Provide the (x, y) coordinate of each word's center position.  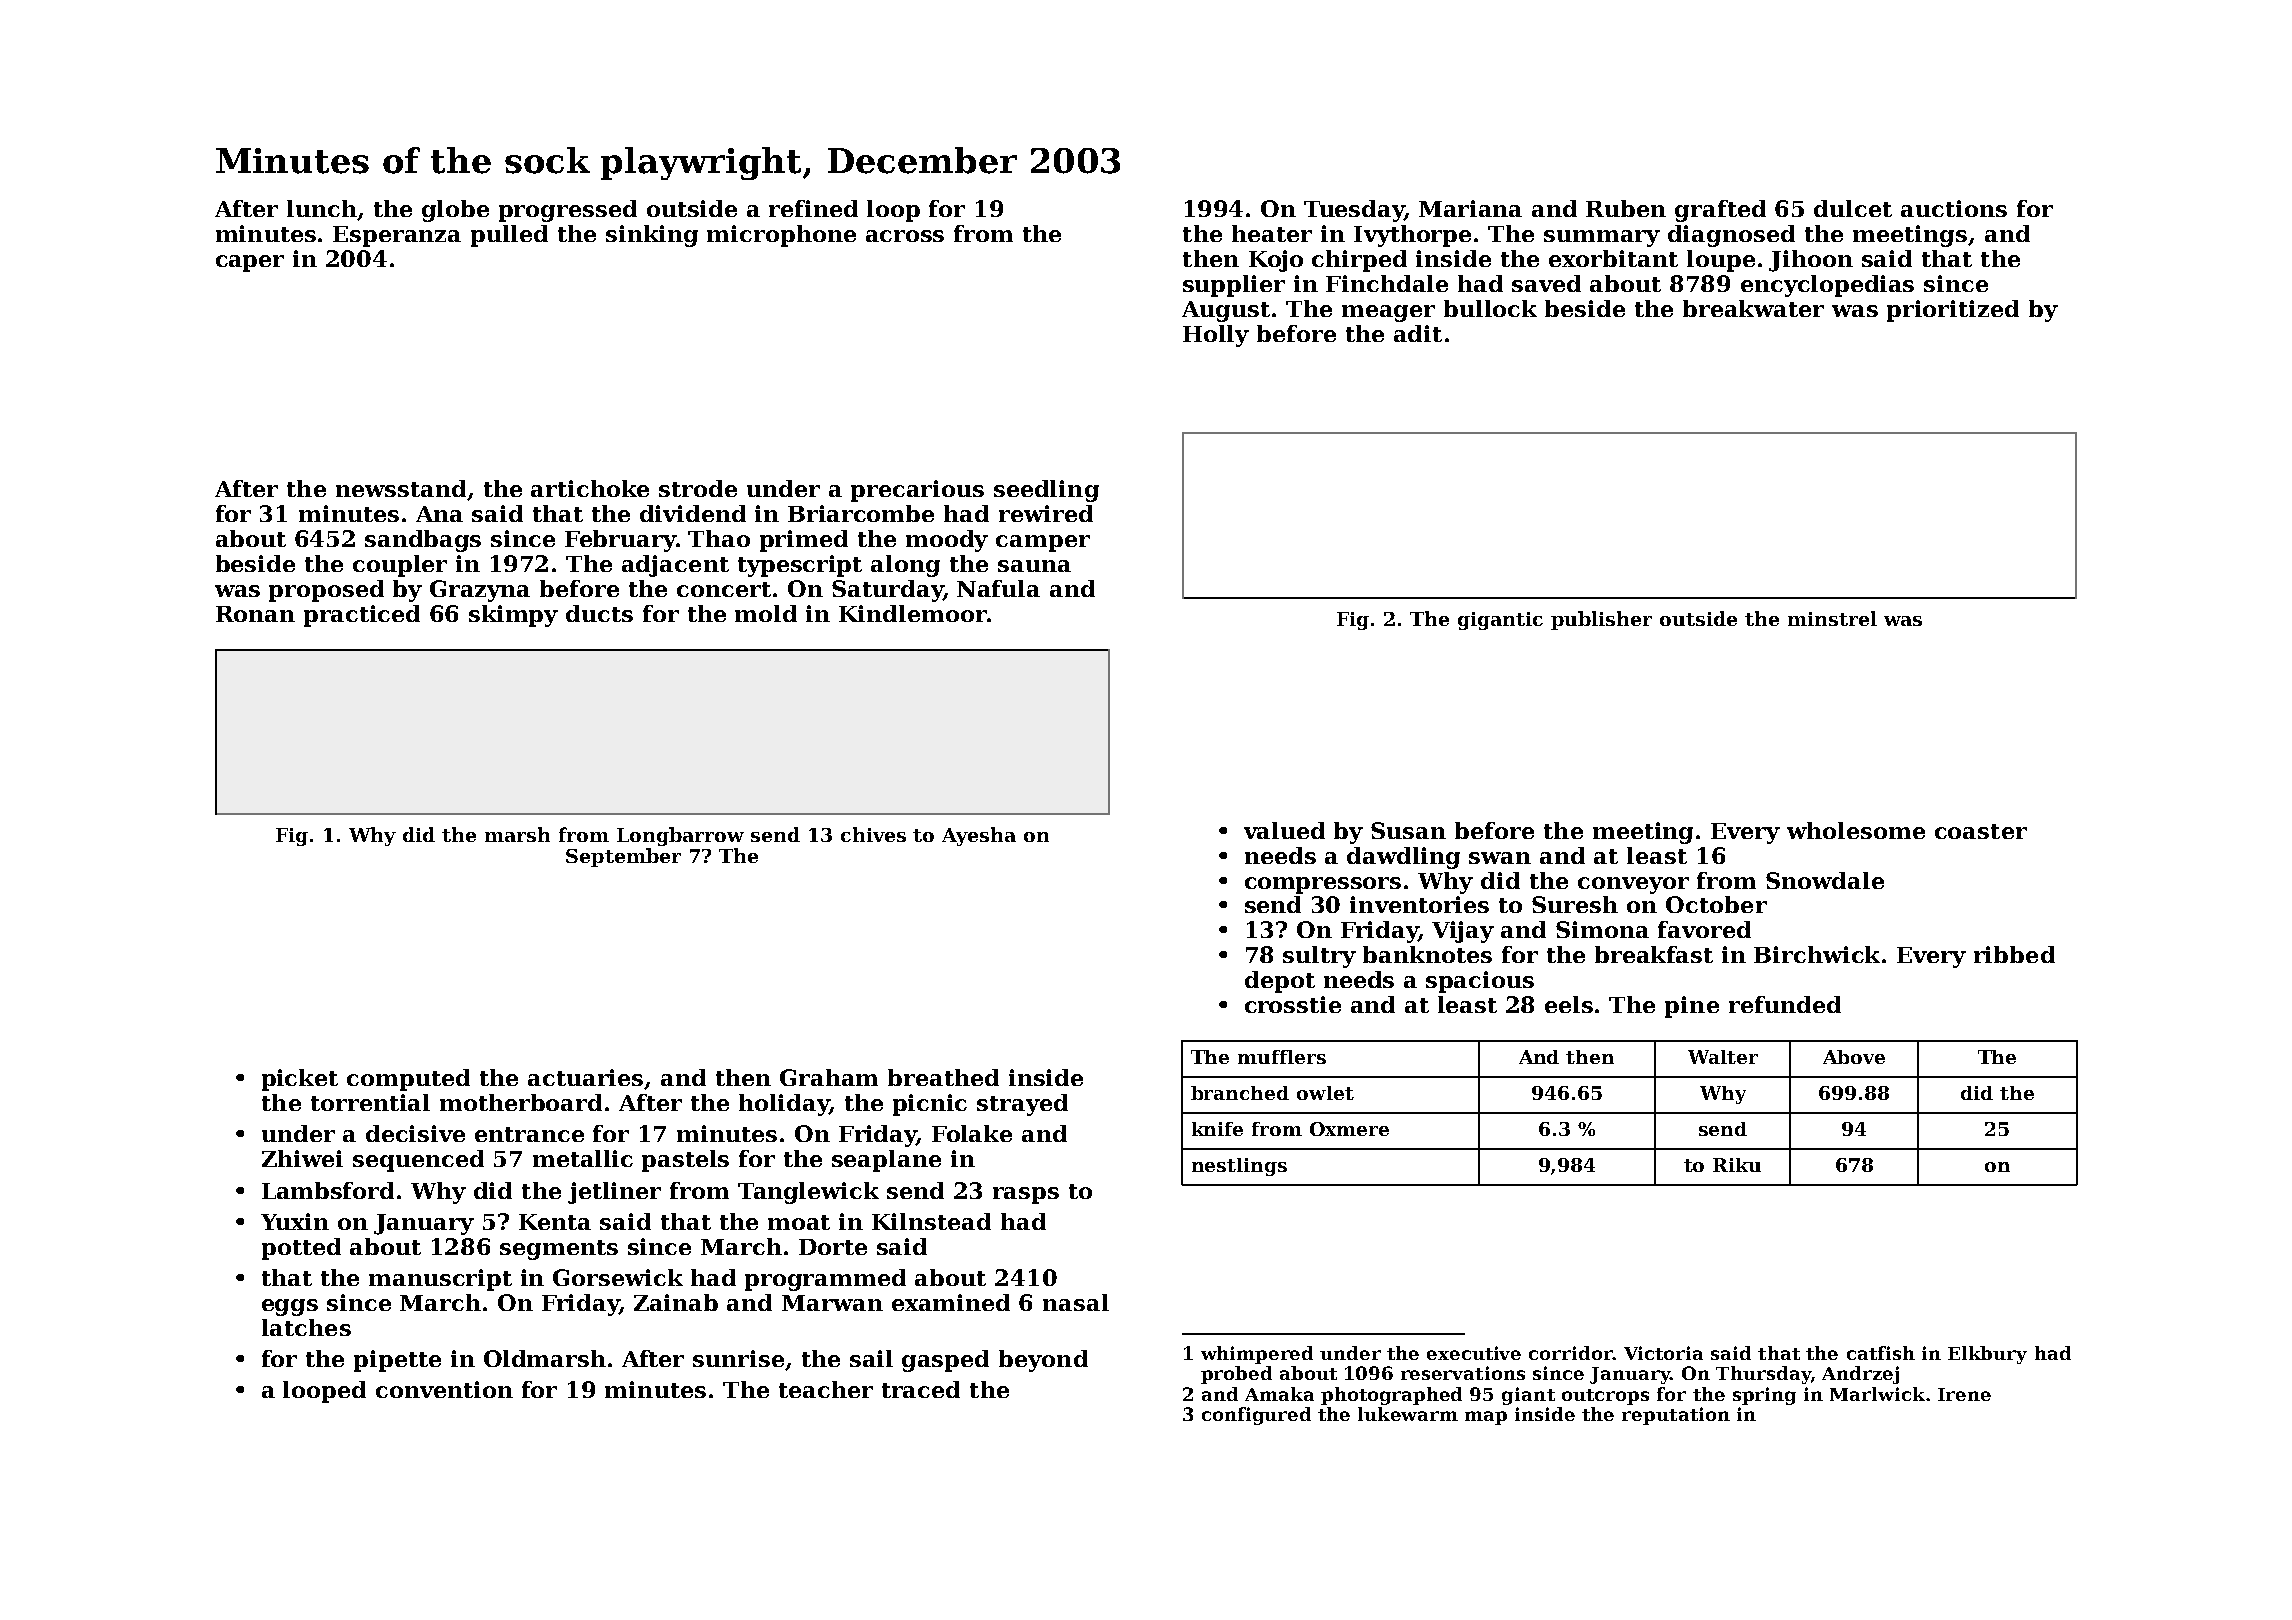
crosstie (1293, 1004)
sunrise (738, 1358)
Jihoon (1811, 261)
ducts (599, 613)
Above (1854, 1057)
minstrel (1832, 618)
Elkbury (1987, 1355)
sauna (1034, 566)
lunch (322, 208)
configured (1256, 1416)
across (905, 236)
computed (408, 1080)
